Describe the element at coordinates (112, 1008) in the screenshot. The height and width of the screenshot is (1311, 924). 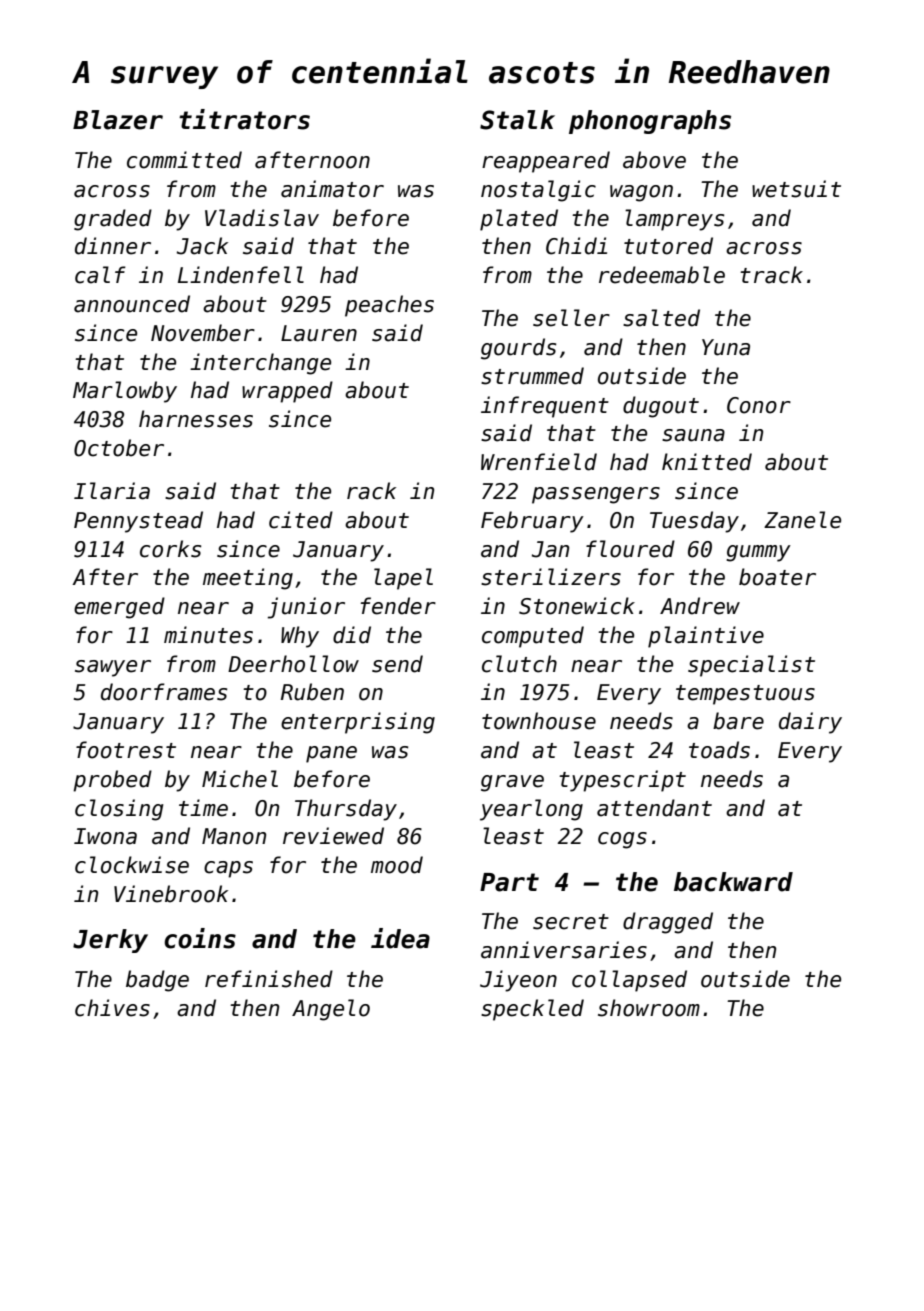
I see `chives` at that location.
